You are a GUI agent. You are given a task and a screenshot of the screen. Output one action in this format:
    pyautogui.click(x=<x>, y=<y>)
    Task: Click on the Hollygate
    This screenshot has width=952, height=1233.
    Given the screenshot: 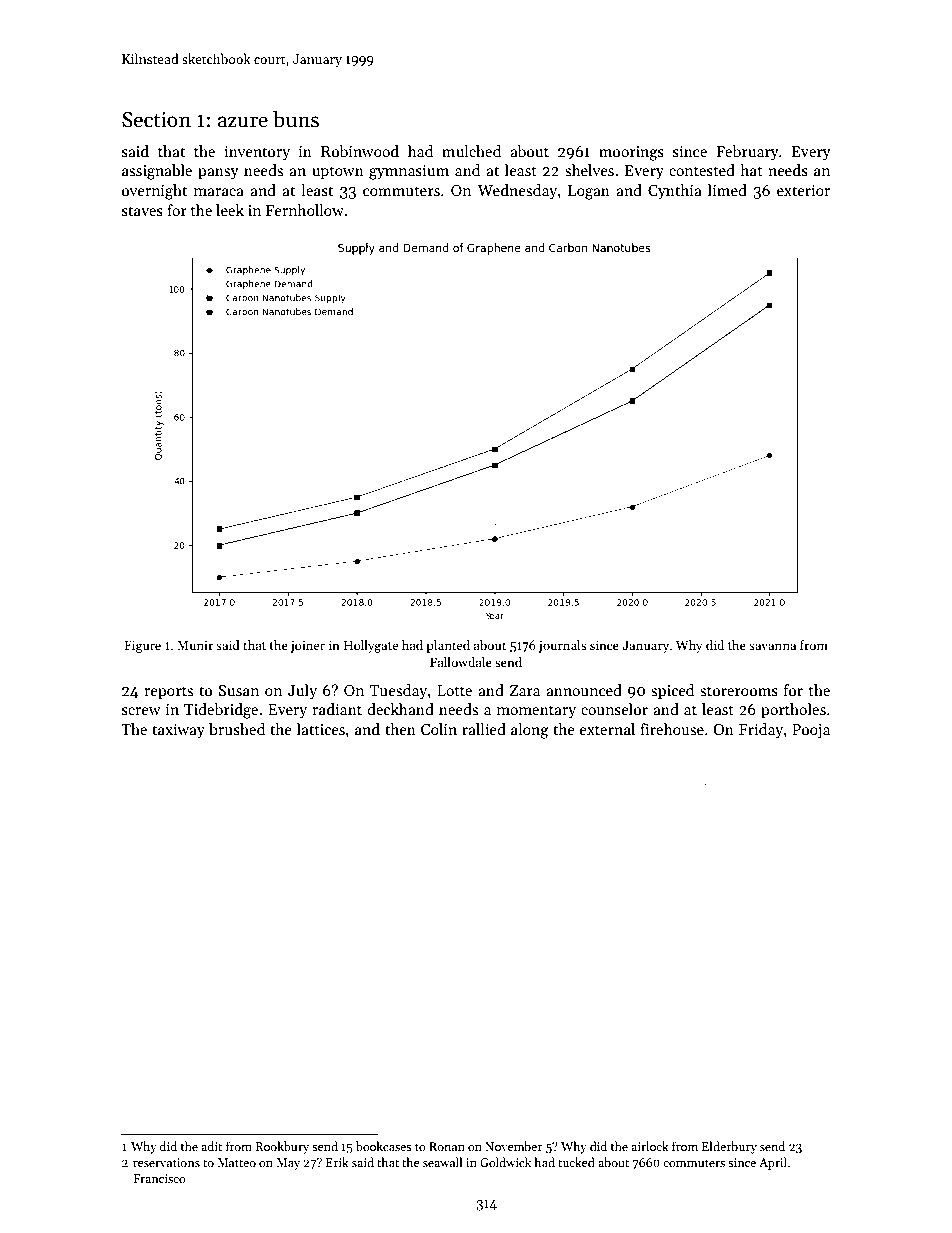 What is the action you would take?
    pyautogui.click(x=371, y=646)
